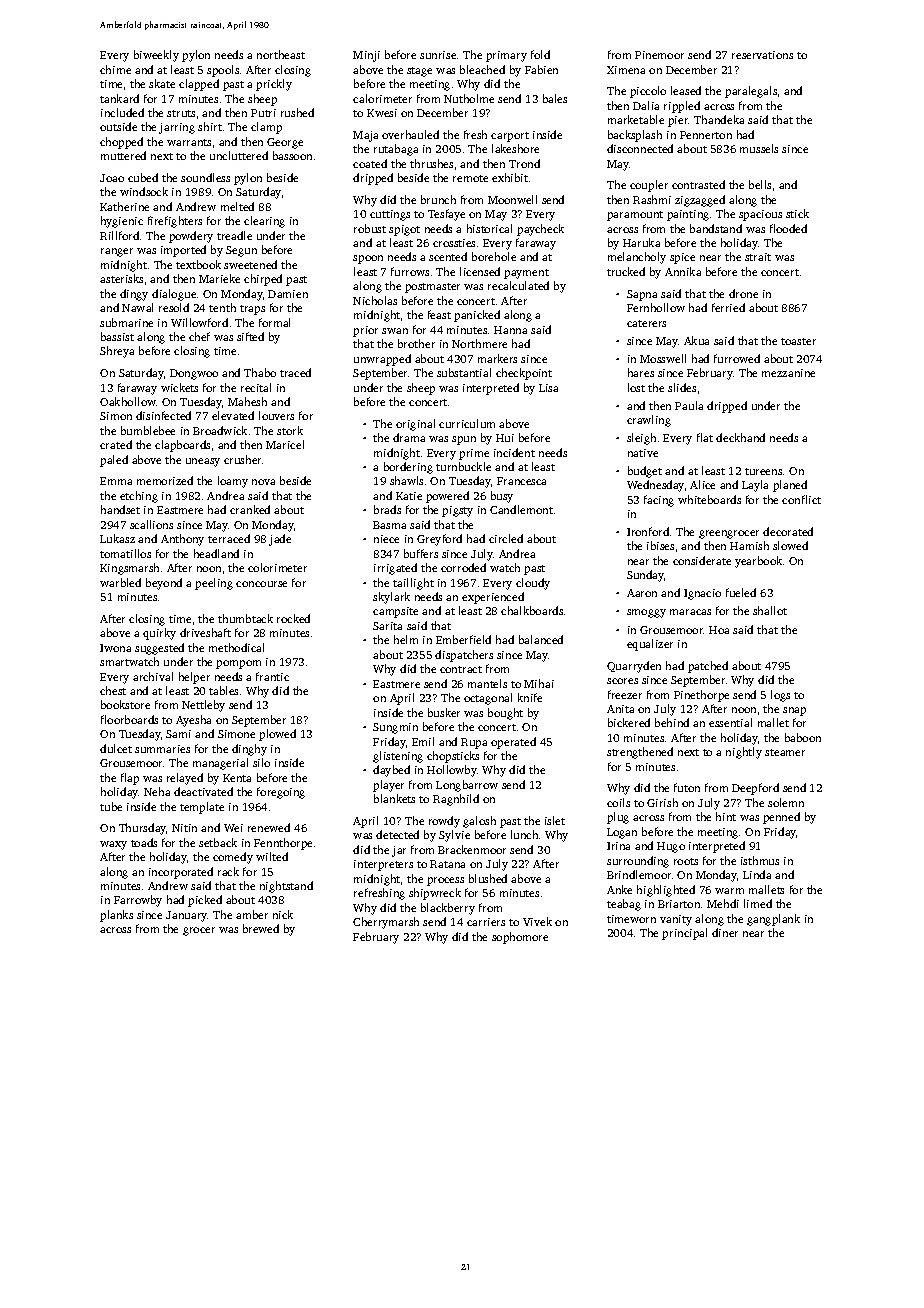  Describe the element at coordinates (464, 372) in the image. I see `substantial` at that location.
